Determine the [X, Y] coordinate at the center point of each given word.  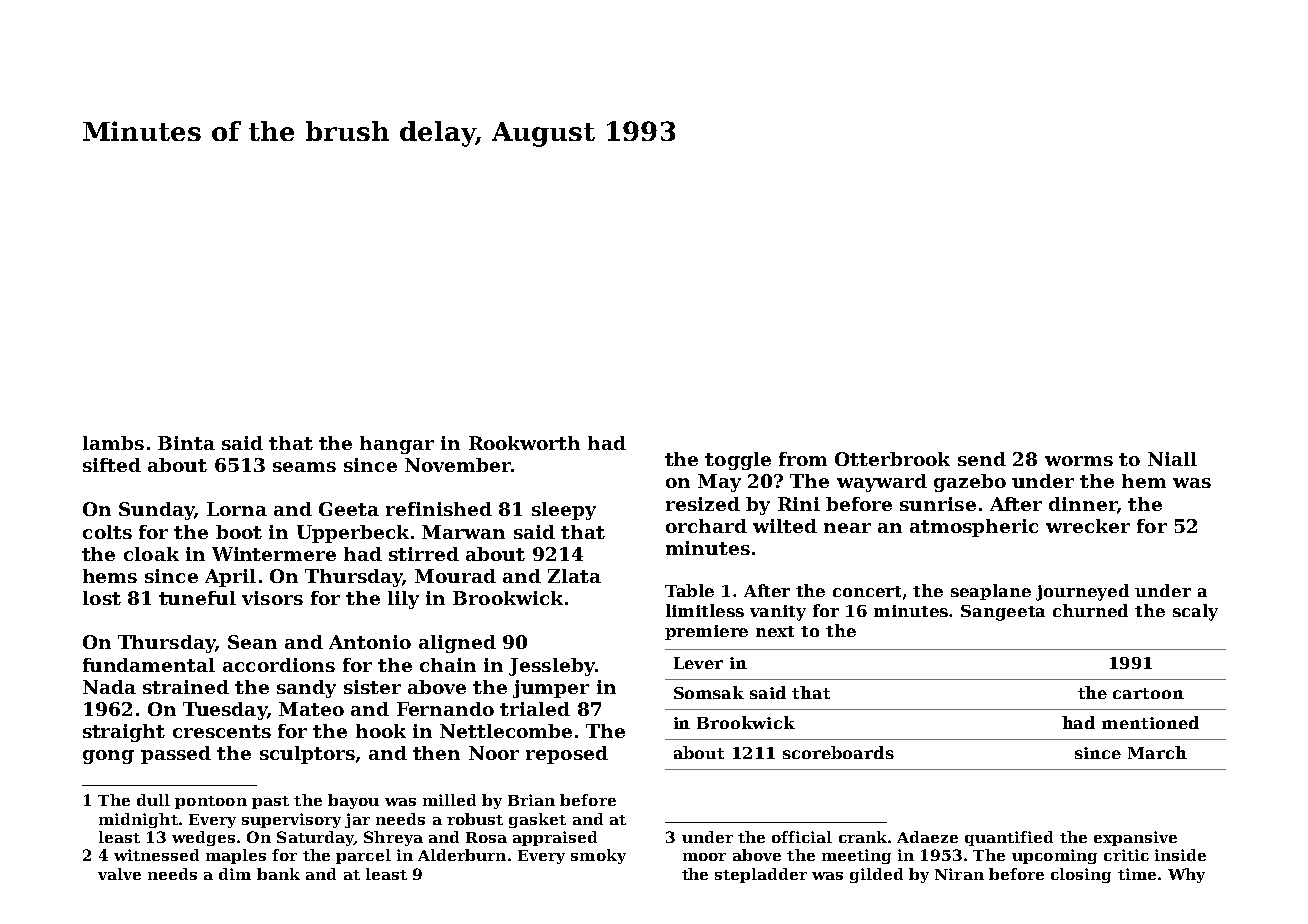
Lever [698, 663]
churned [1090, 610]
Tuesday [225, 711]
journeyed [1082, 592]
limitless [705, 610]
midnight [138, 820]
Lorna [237, 509]
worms [1079, 461]
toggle [738, 461]
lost [102, 598]
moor [704, 857]
